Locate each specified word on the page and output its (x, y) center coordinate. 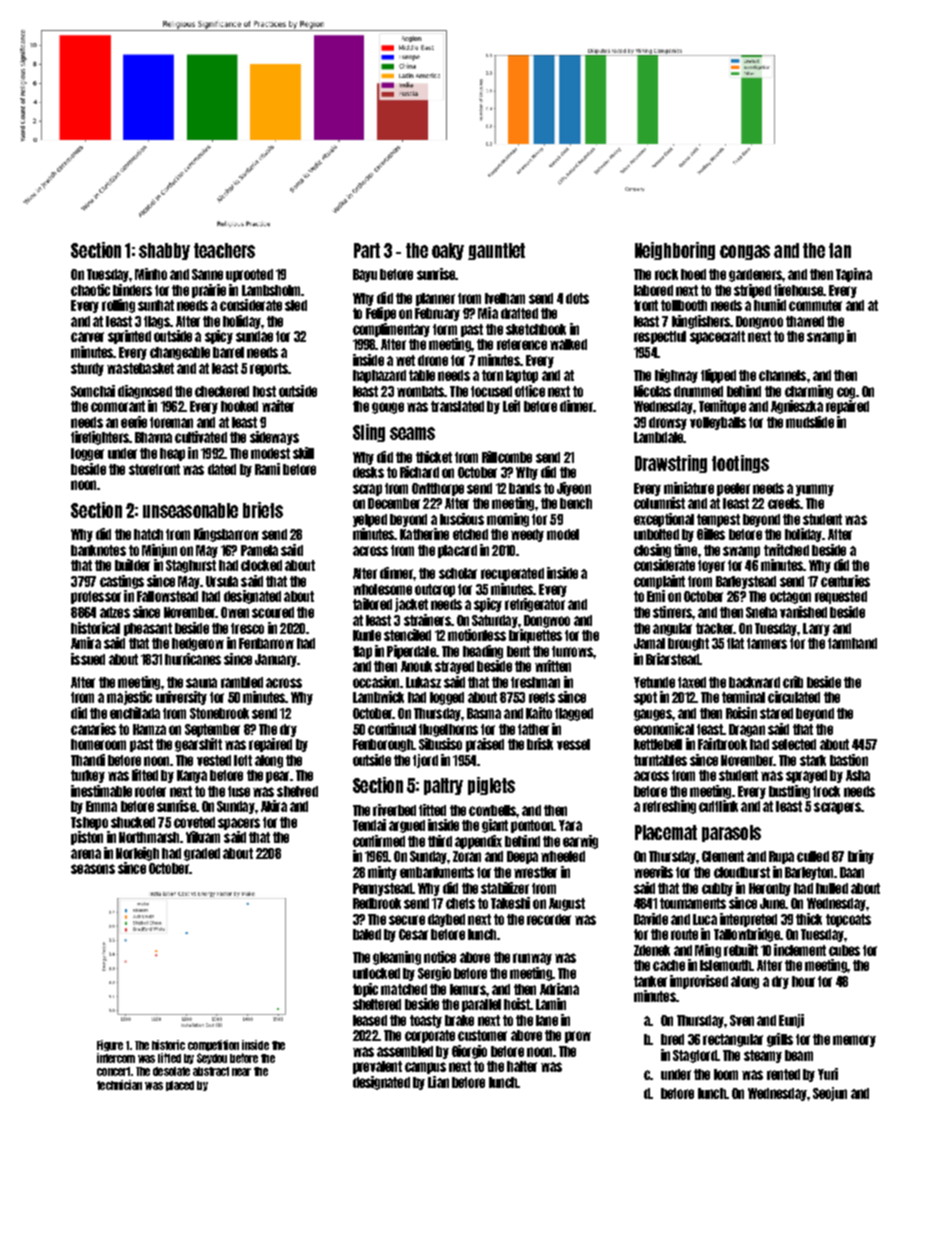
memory (854, 1041)
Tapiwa (854, 275)
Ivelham (505, 298)
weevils (653, 872)
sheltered (377, 1004)
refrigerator (535, 605)
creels (784, 503)
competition (213, 1045)
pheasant (148, 629)
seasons (93, 869)
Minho (151, 274)
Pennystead (382, 889)
